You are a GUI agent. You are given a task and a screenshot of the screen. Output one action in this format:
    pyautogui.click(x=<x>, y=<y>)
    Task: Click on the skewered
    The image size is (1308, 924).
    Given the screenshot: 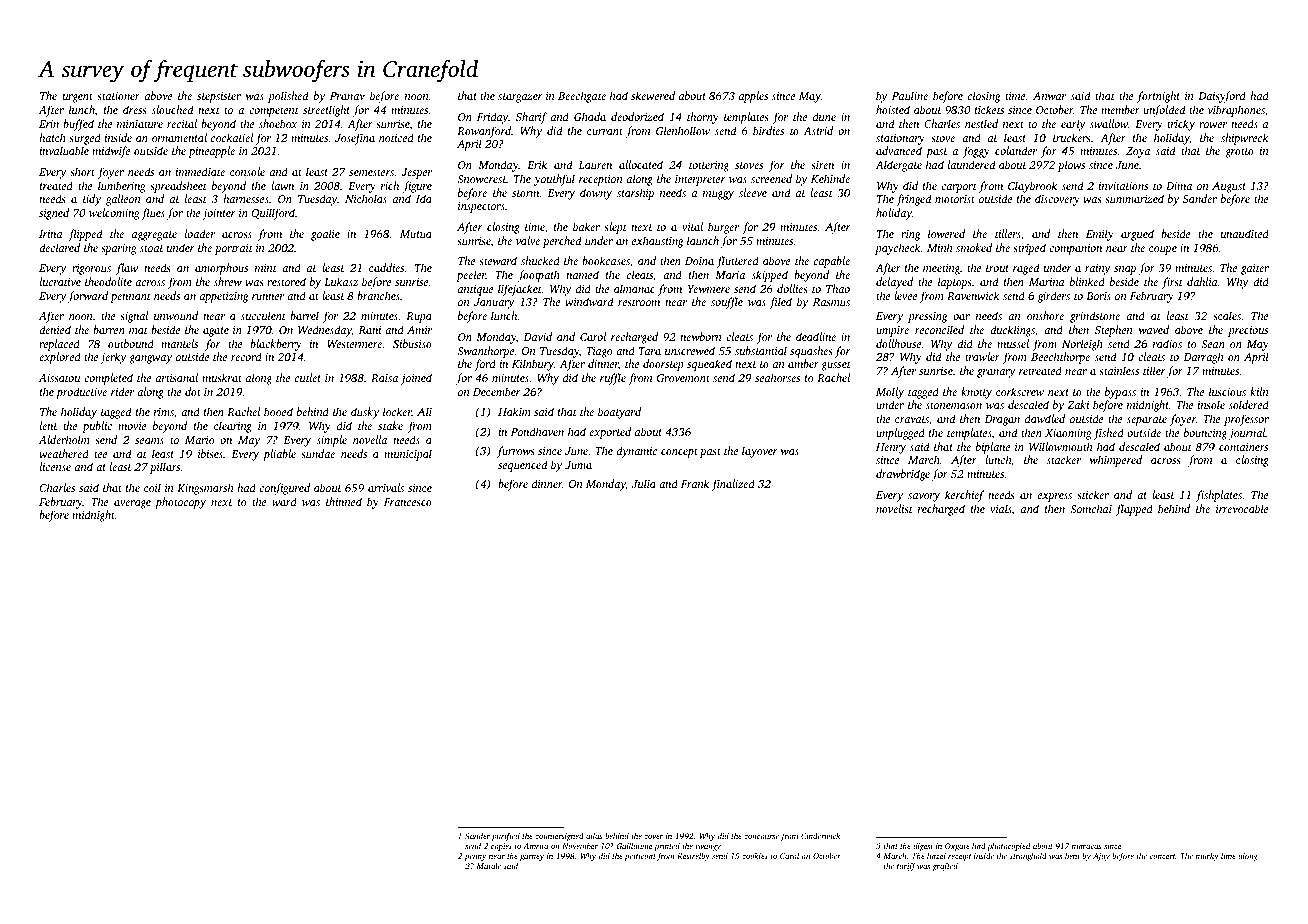 What is the action you would take?
    pyautogui.click(x=653, y=95)
